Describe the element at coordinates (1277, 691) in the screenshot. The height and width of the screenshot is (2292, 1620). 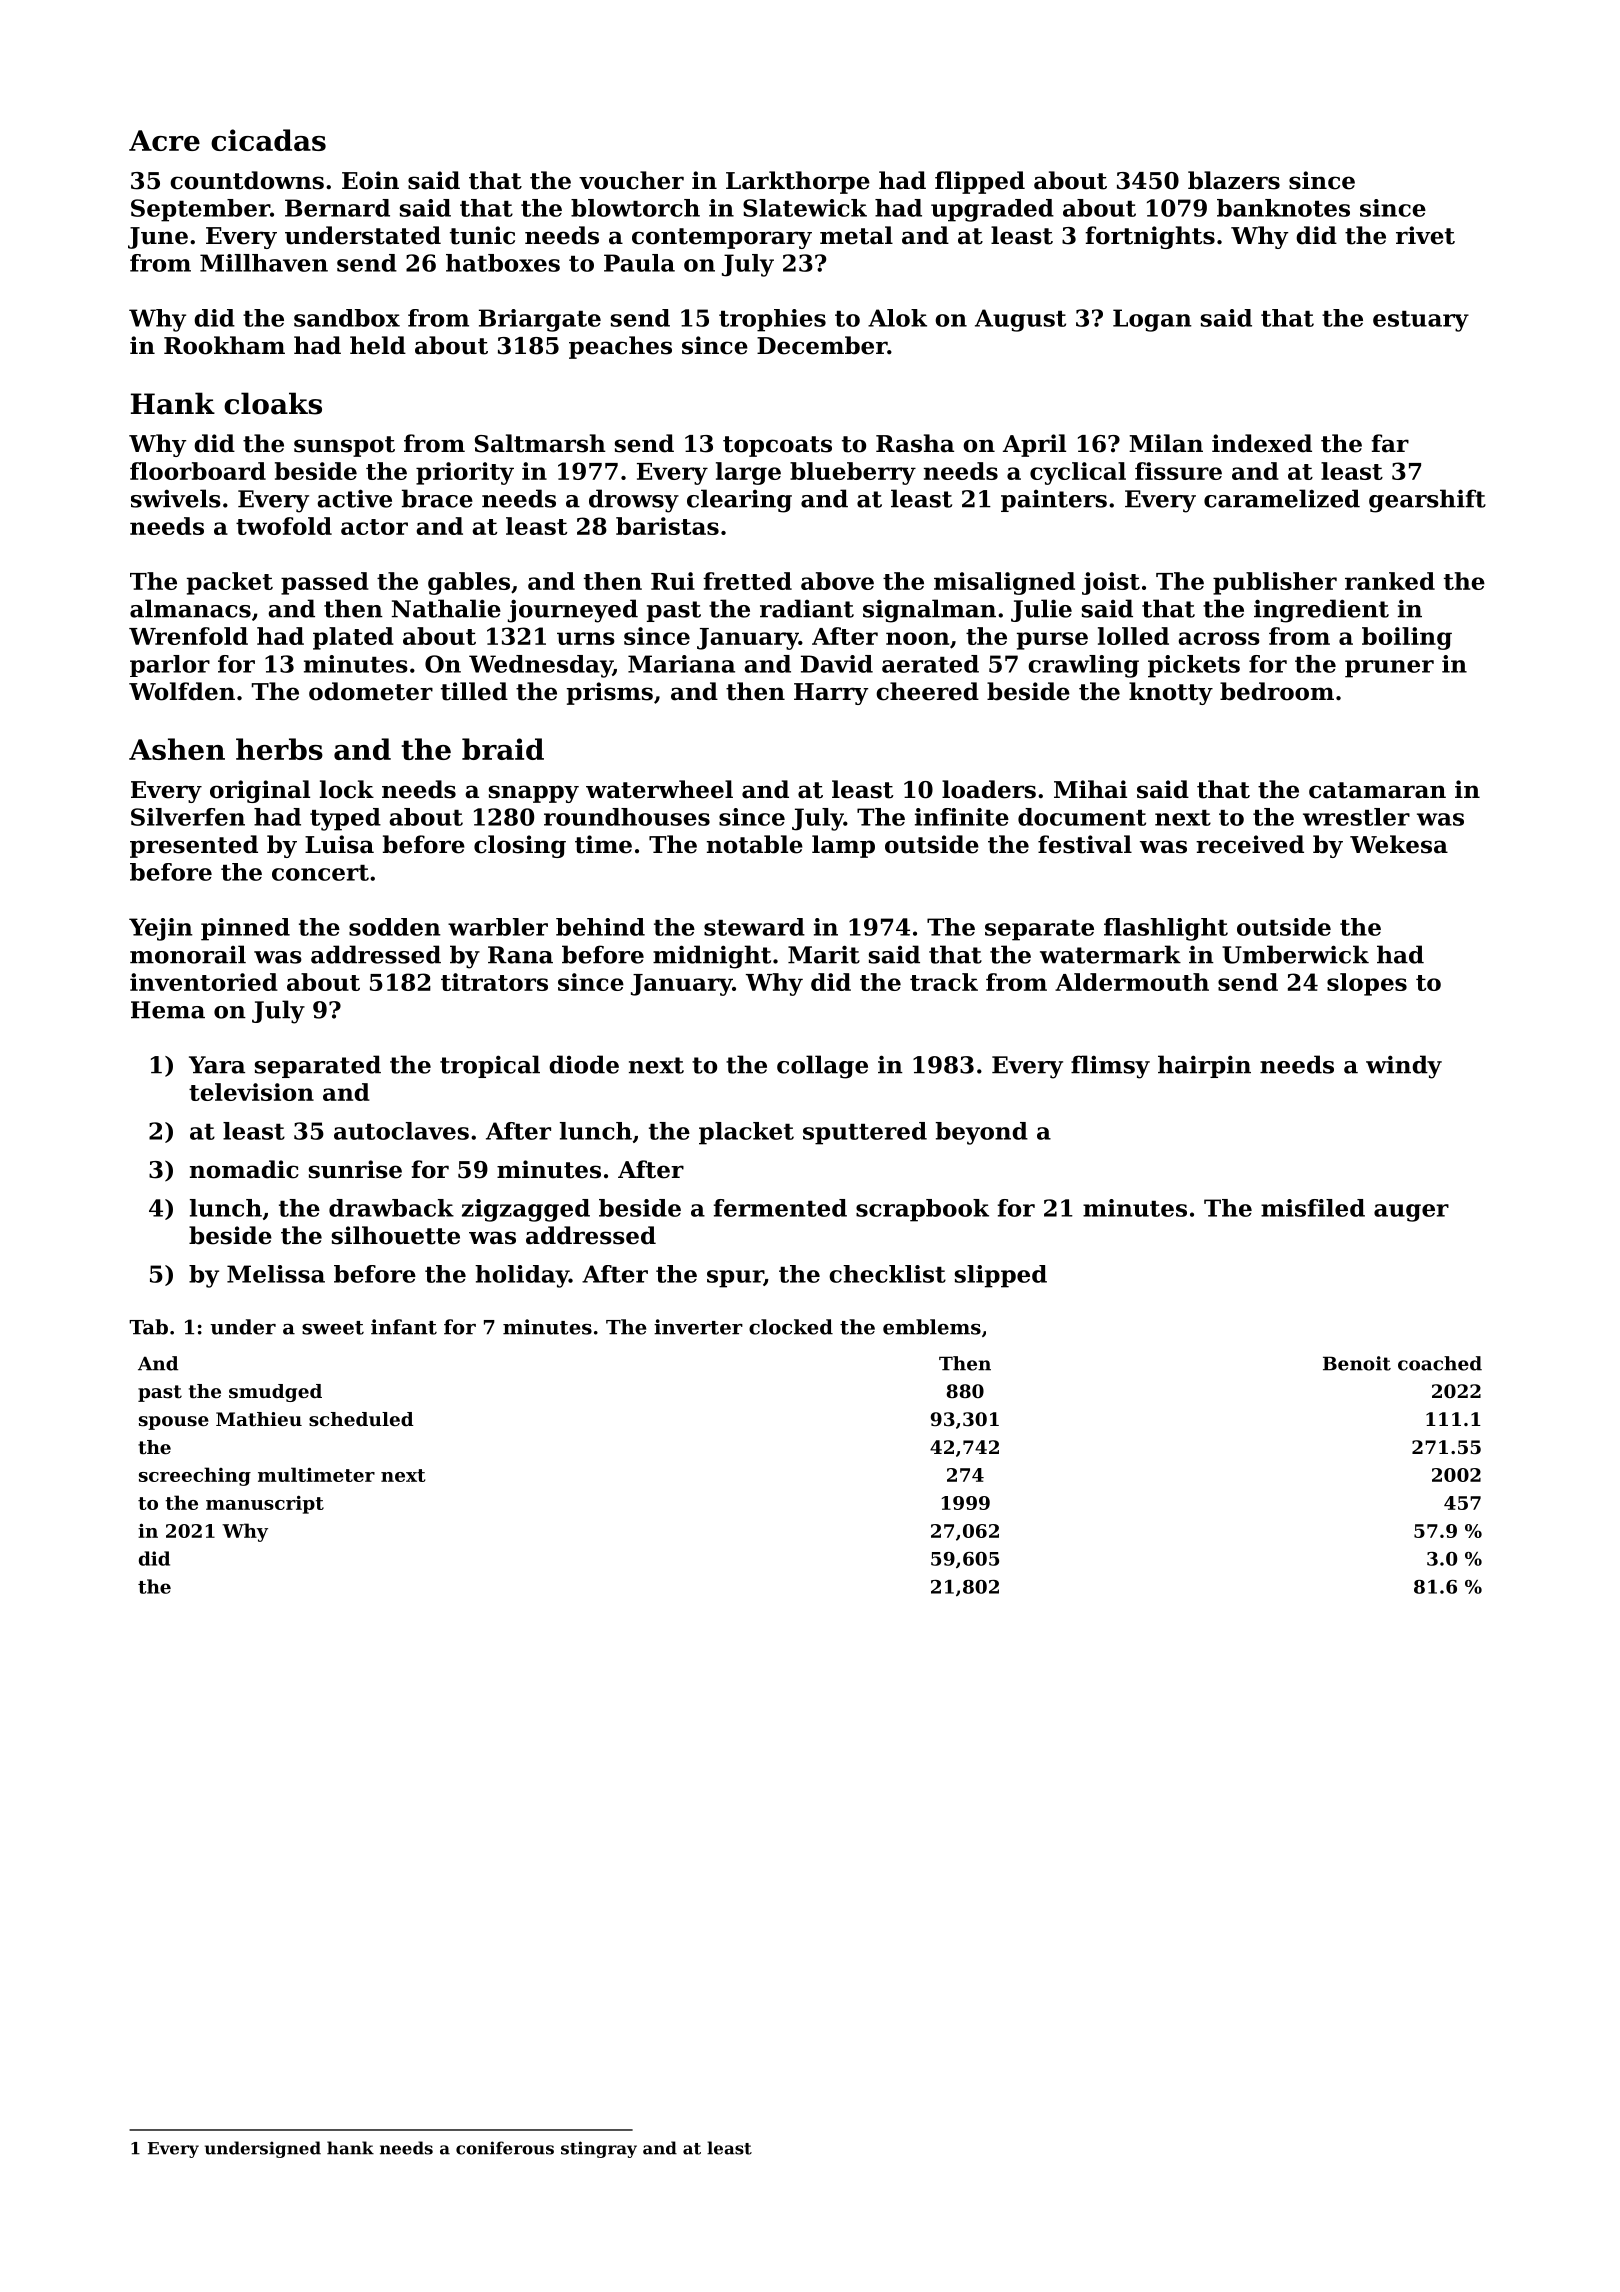
I see `bedroom` at that location.
